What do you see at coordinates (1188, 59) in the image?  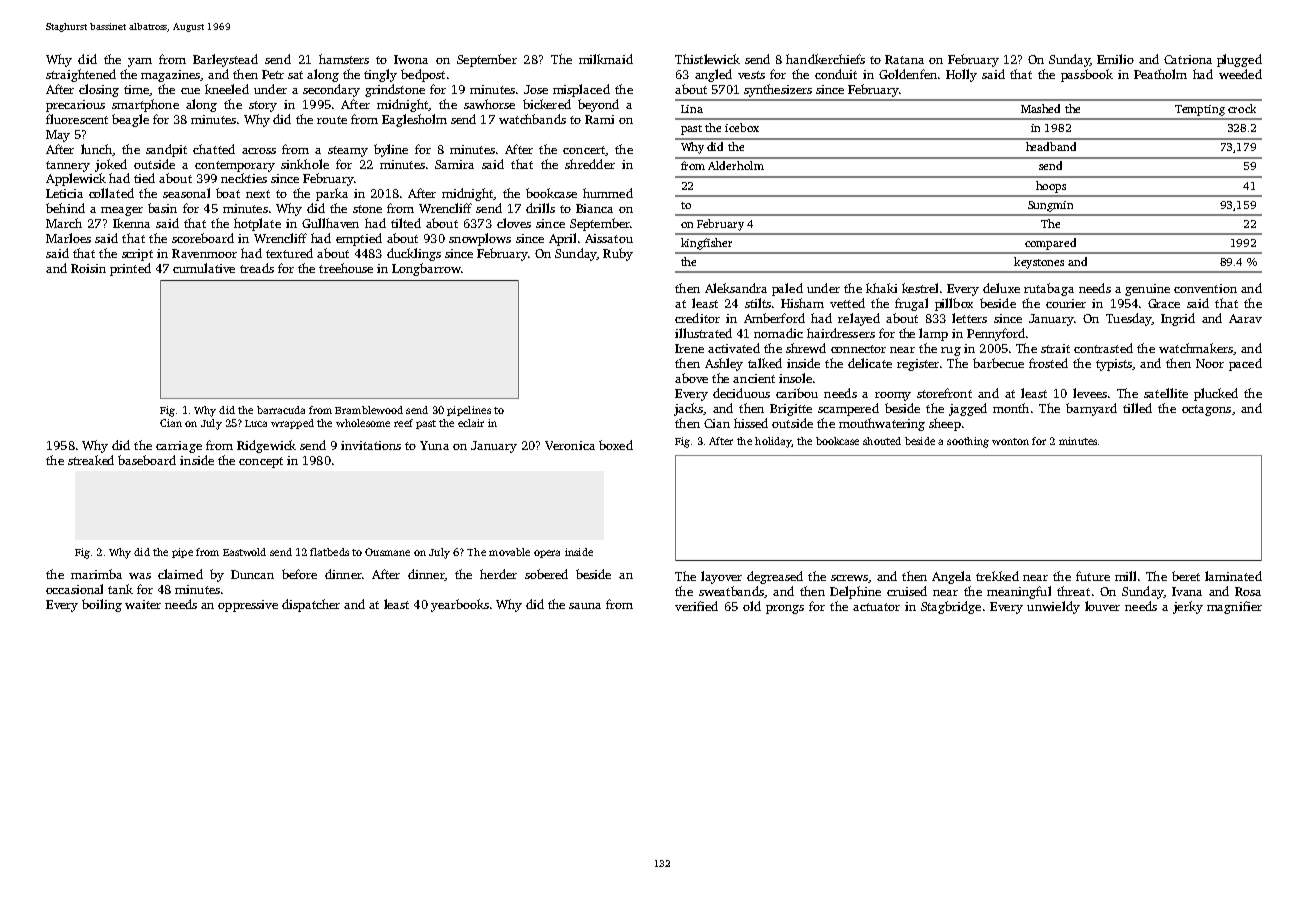 I see `Catriona` at bounding box center [1188, 59].
